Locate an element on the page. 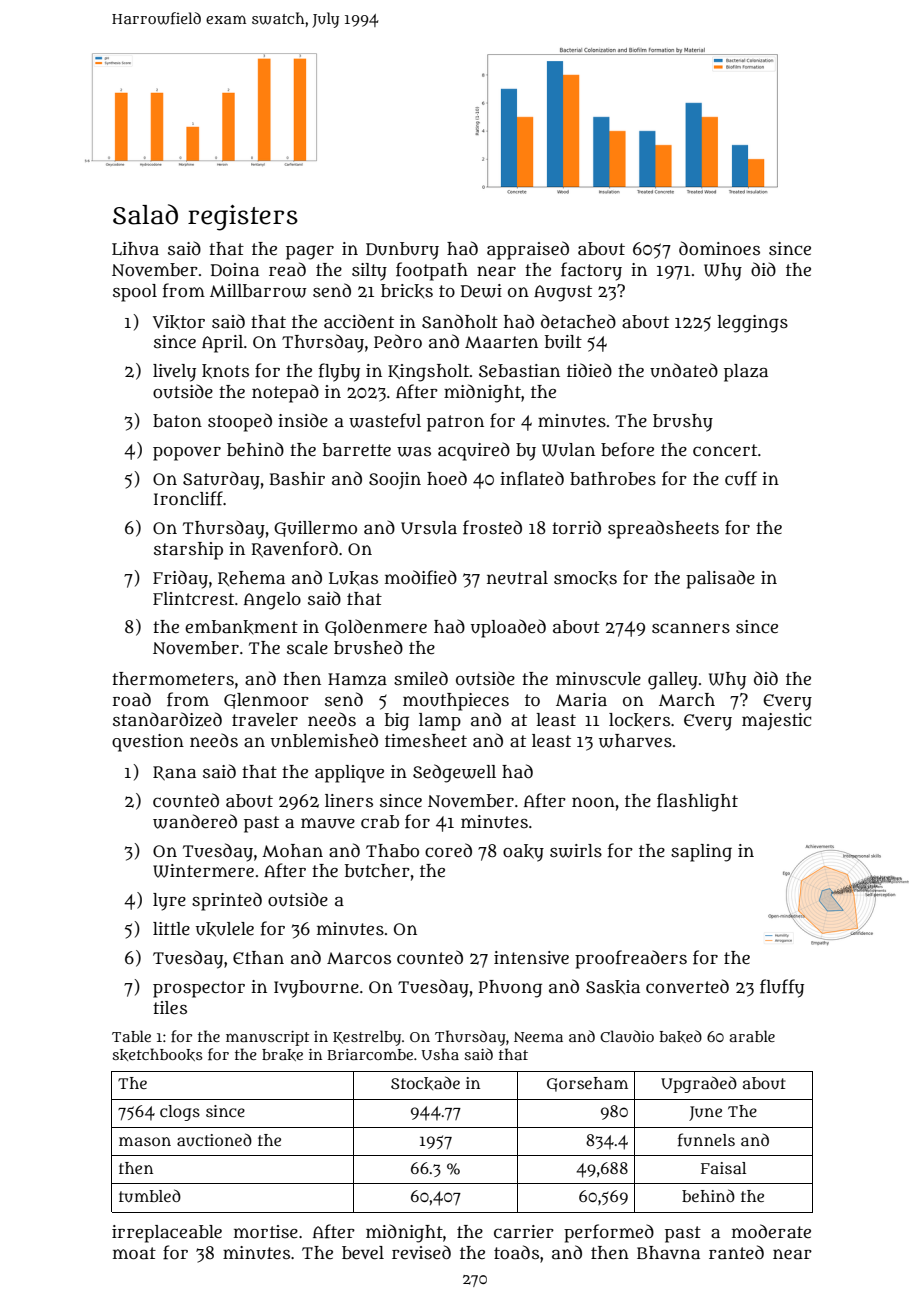 This document has height=1308, width=924. moat is located at coordinates (134, 1253).
